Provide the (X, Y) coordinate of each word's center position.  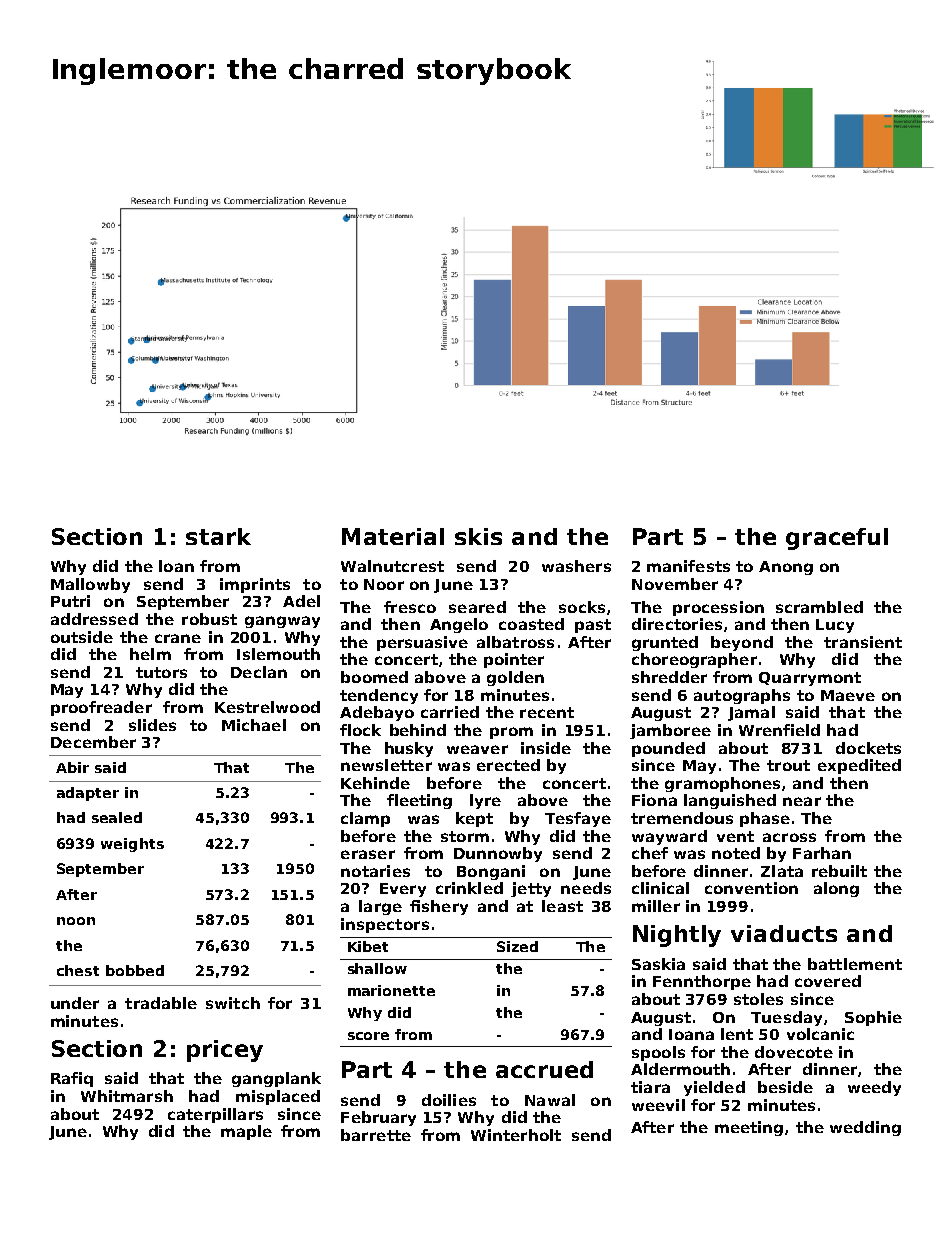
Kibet (368, 946)
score (368, 1036)
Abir (72, 767)
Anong (786, 568)
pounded (668, 749)
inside (546, 748)
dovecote (794, 1052)
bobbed (135, 970)
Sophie (873, 1018)
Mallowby (90, 585)
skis (478, 536)
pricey (225, 1051)
